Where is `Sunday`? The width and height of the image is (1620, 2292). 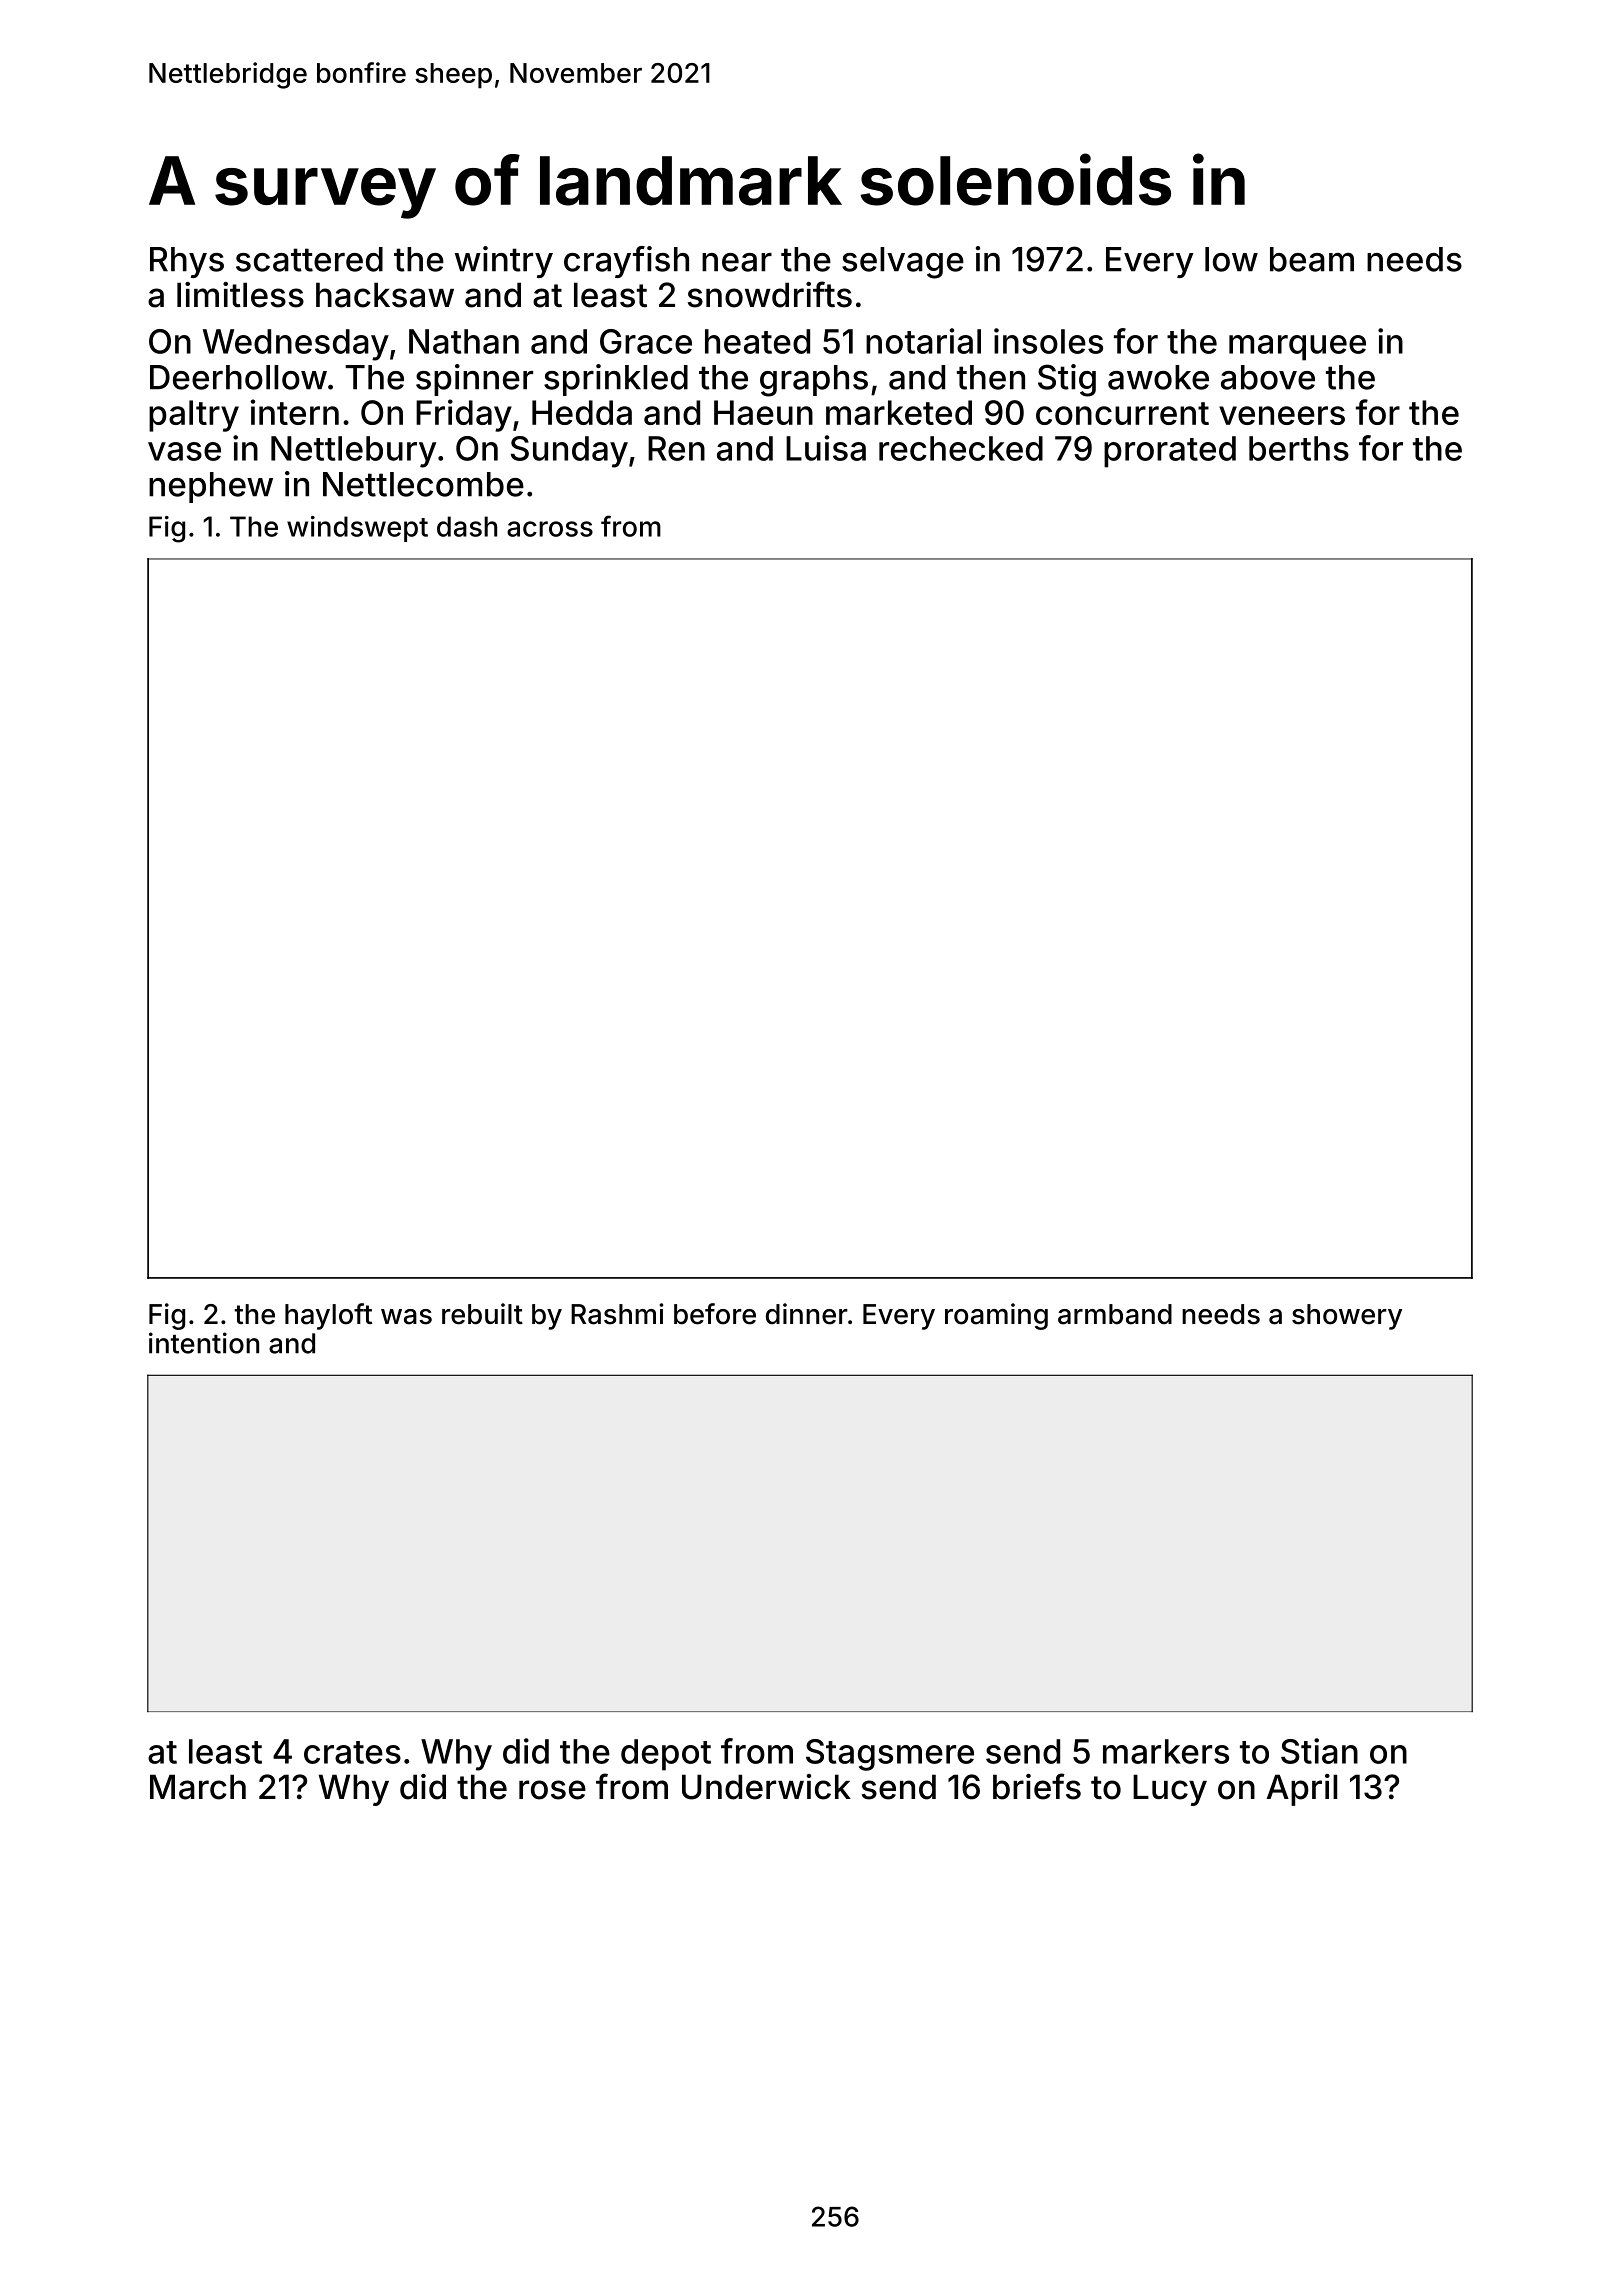 Sunday is located at coordinates (569, 452).
